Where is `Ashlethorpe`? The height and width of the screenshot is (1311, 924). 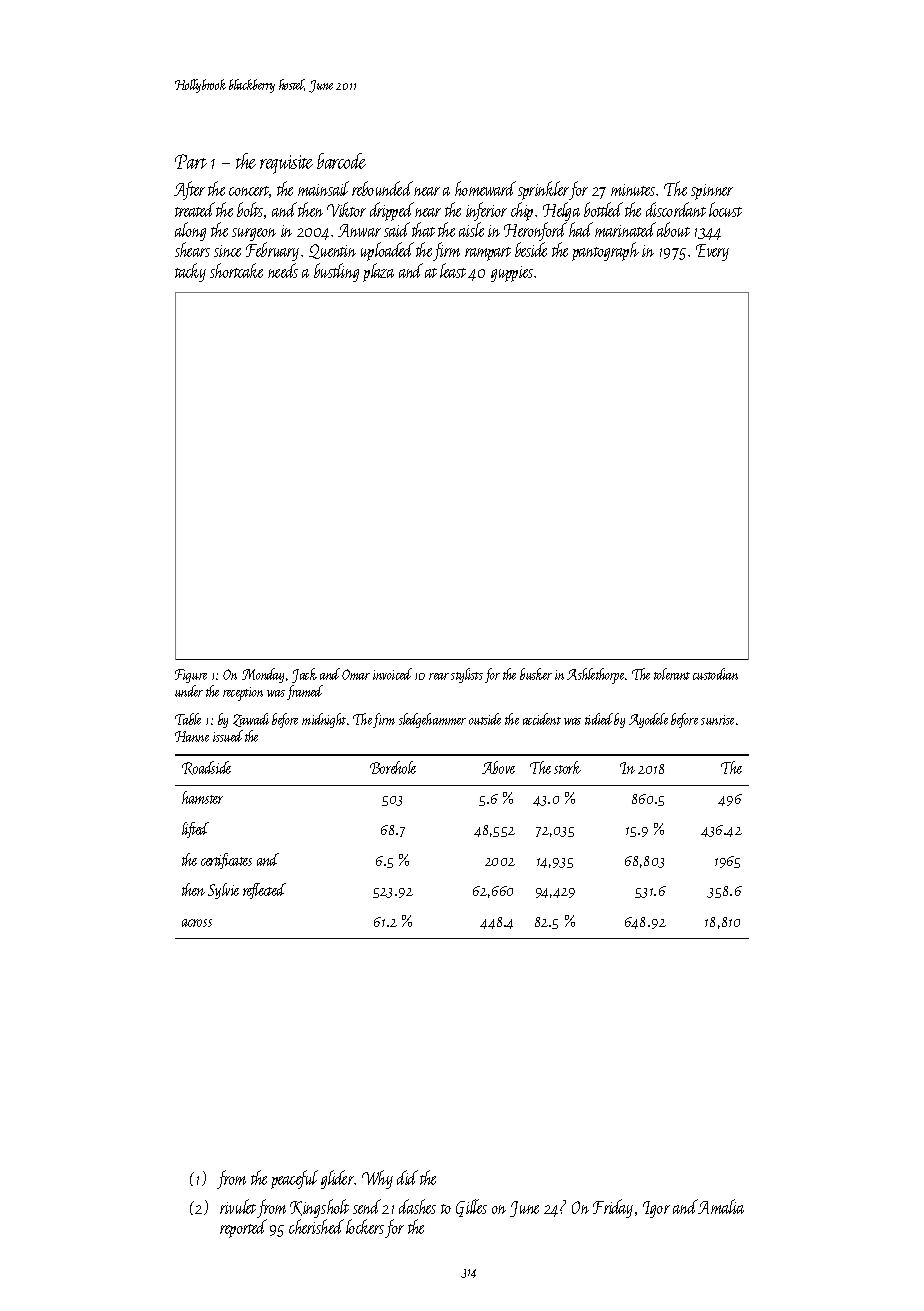
Ashlethorpe is located at coordinates (596, 676).
